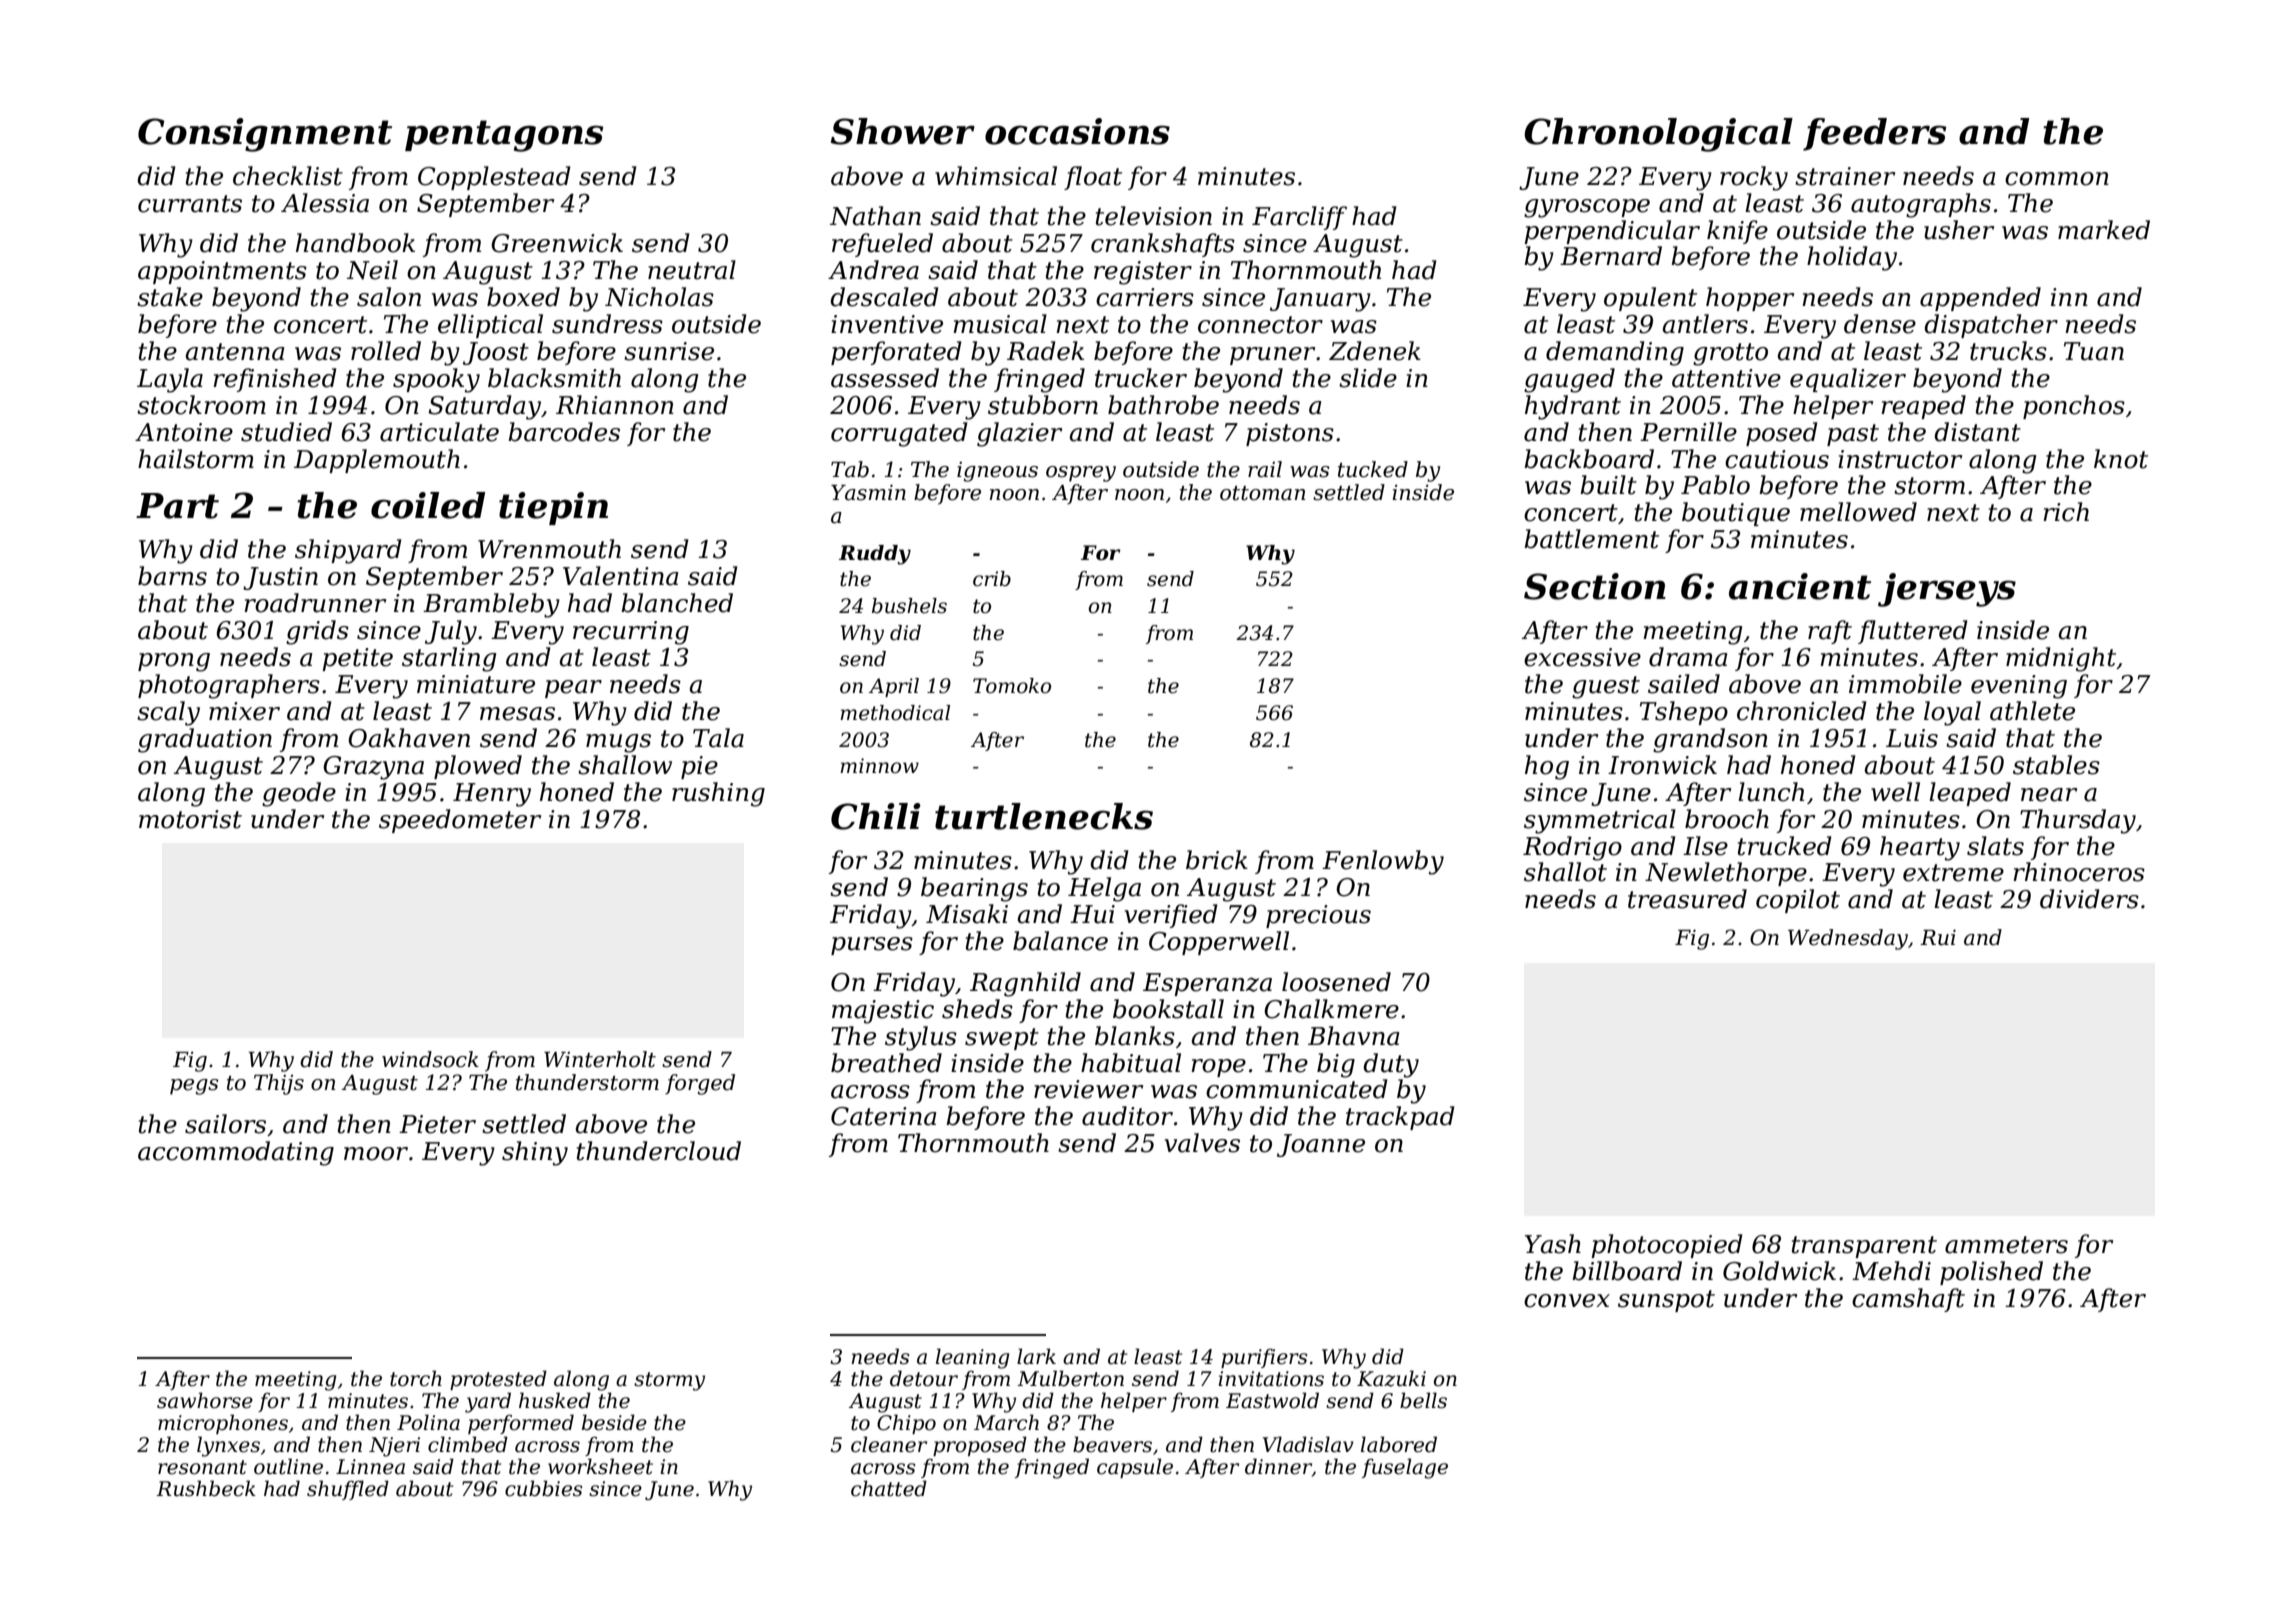  I want to click on purifiers, so click(1264, 1358).
